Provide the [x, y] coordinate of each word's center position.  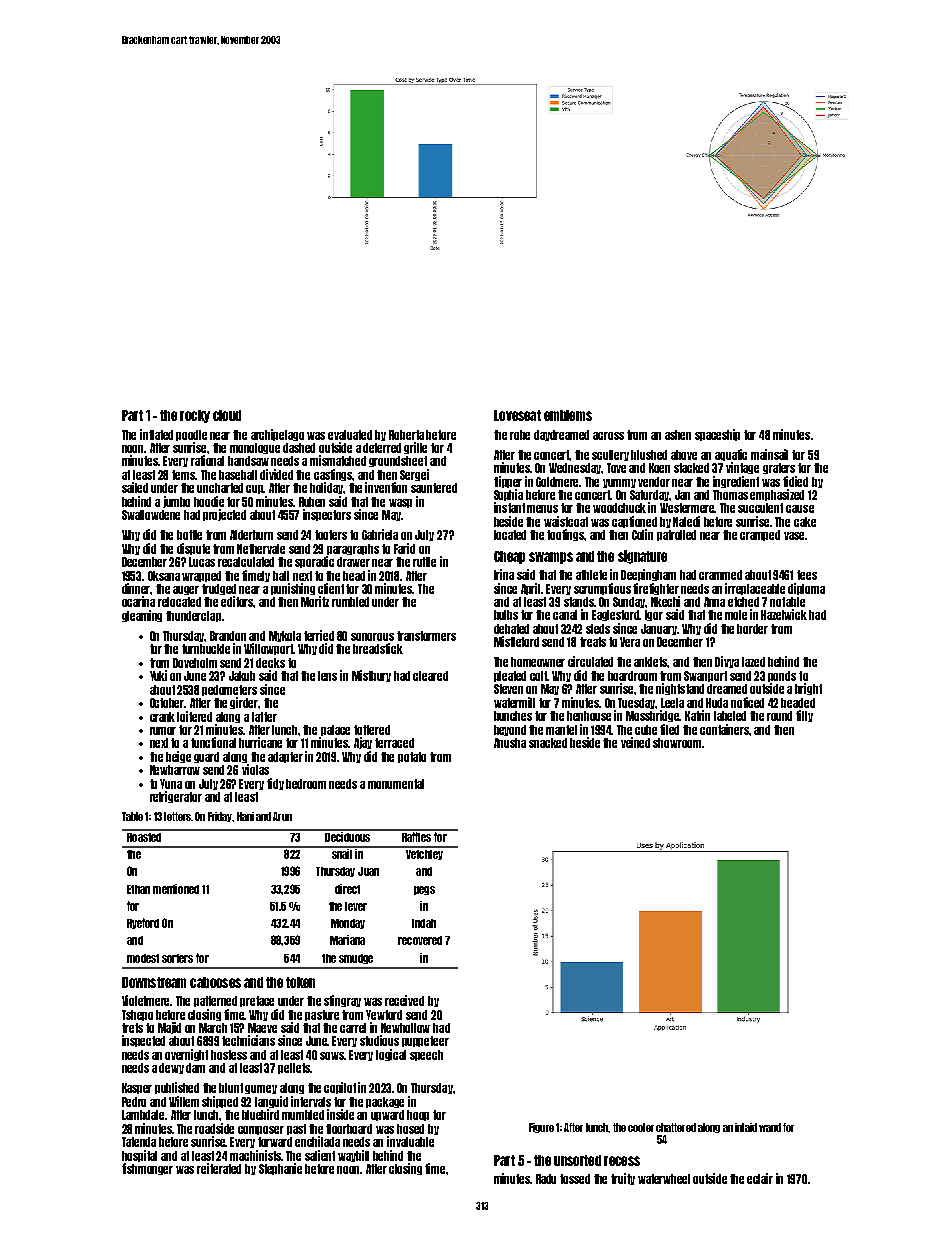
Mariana [347, 940]
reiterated [219, 1168]
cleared [430, 676]
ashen [678, 435]
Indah [424, 923]
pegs [424, 890]
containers [725, 729]
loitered [194, 716]
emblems [568, 415]
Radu [546, 1179]
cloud [227, 415]
